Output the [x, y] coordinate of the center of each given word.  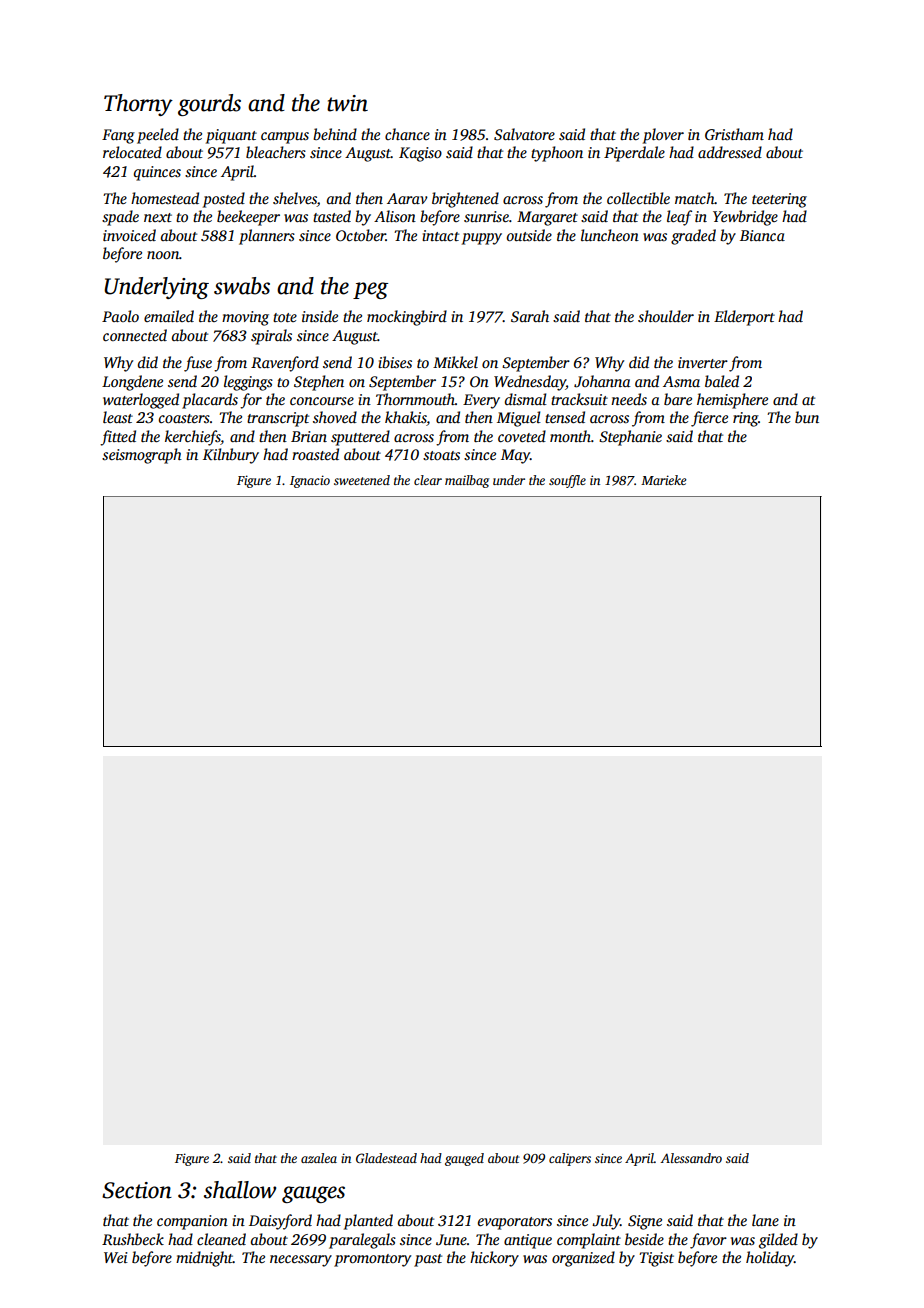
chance [407, 134]
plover [663, 136]
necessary [301, 1261]
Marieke [663, 480]
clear [428, 480]
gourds [209, 105]
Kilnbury [231, 456]
